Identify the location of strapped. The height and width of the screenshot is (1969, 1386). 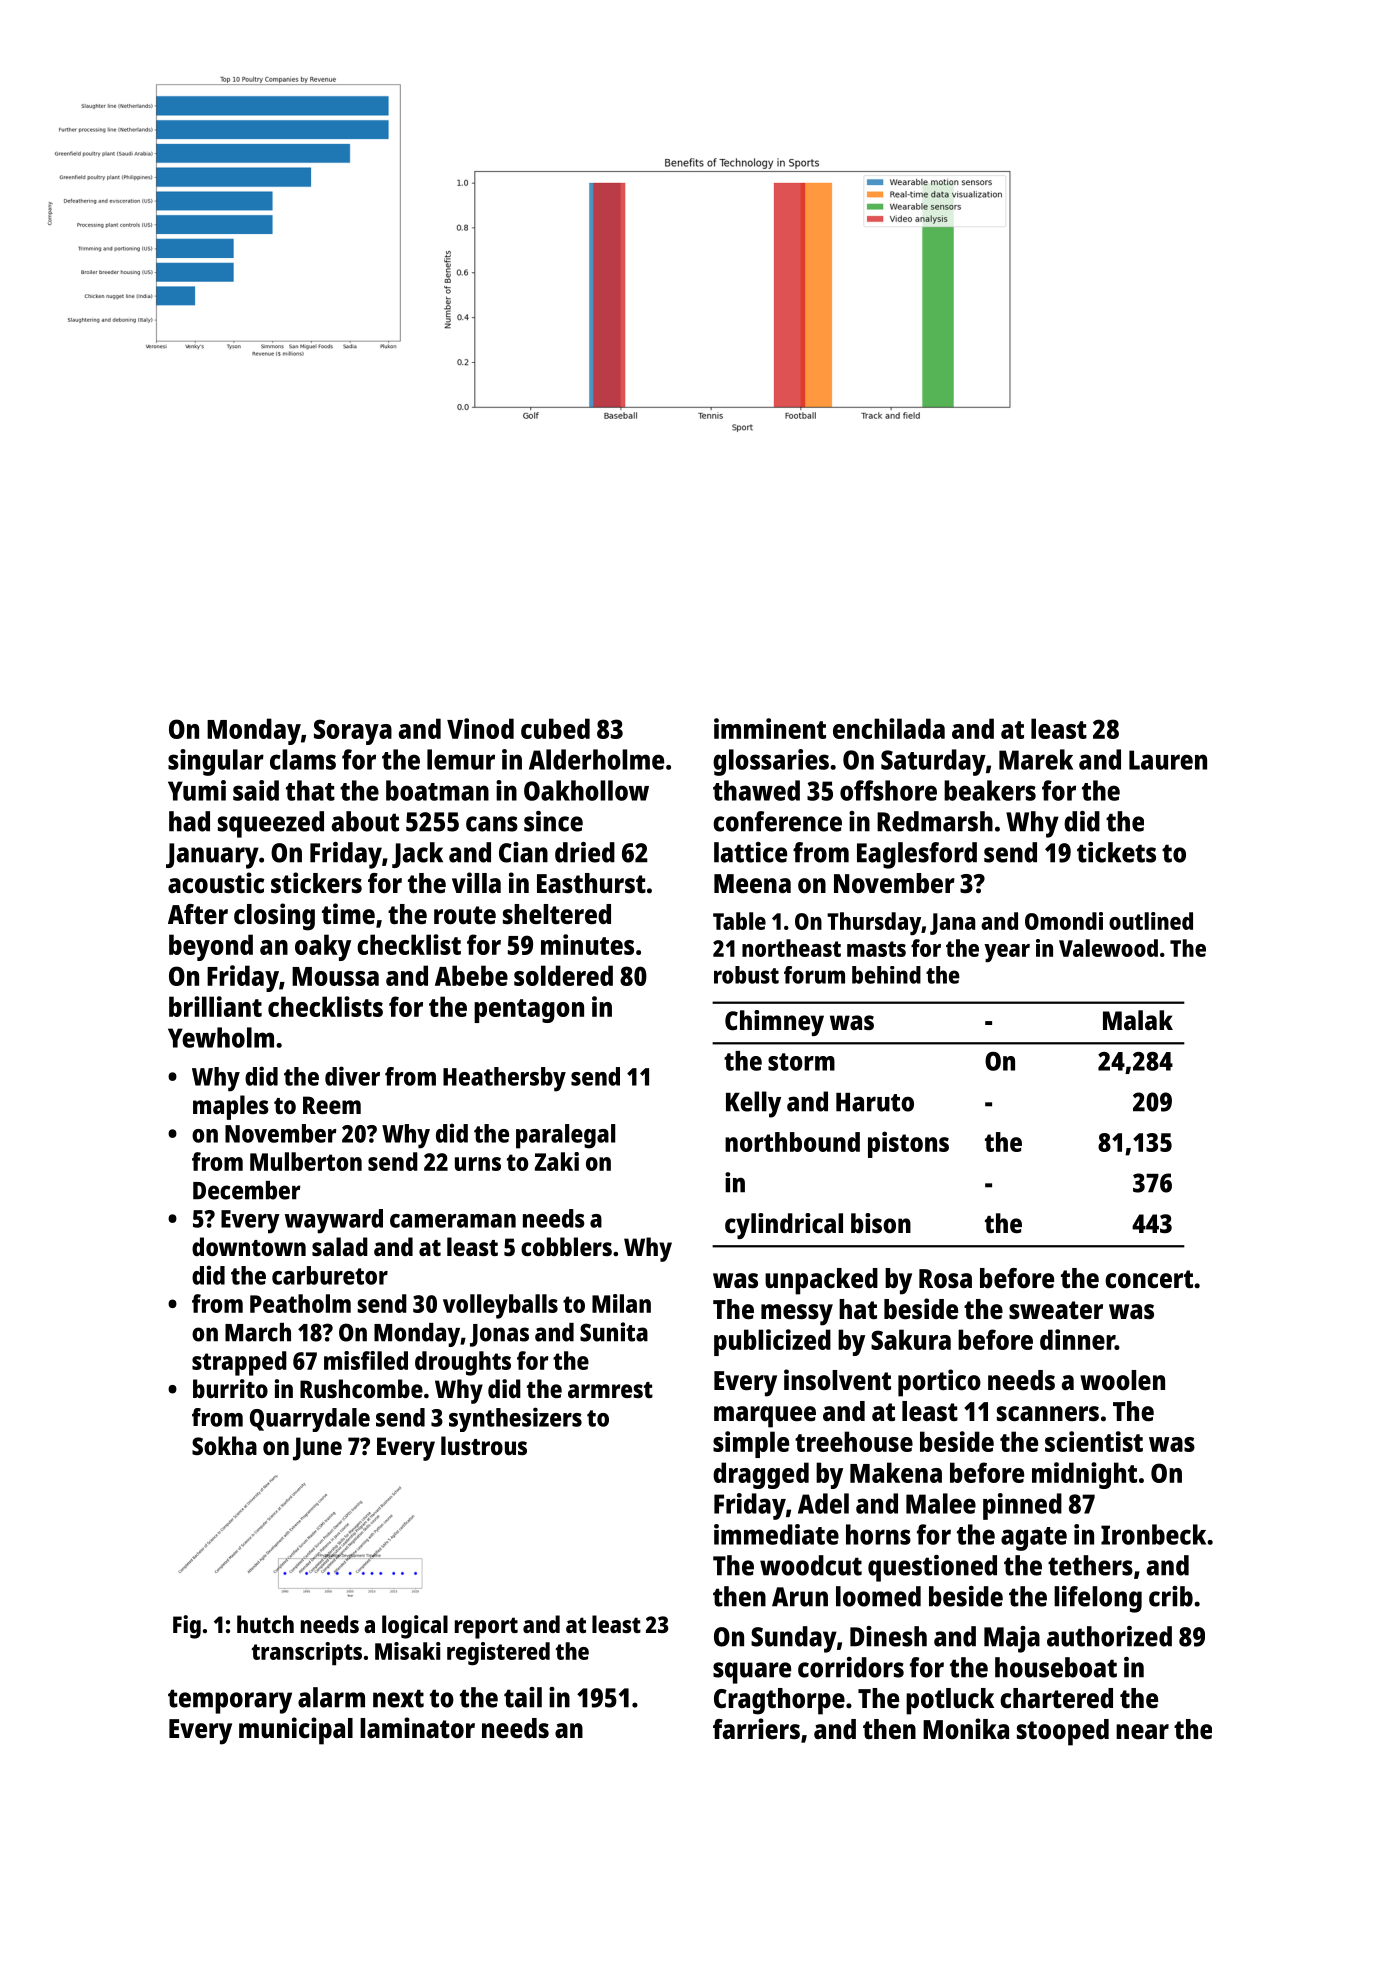
(239, 1363).
